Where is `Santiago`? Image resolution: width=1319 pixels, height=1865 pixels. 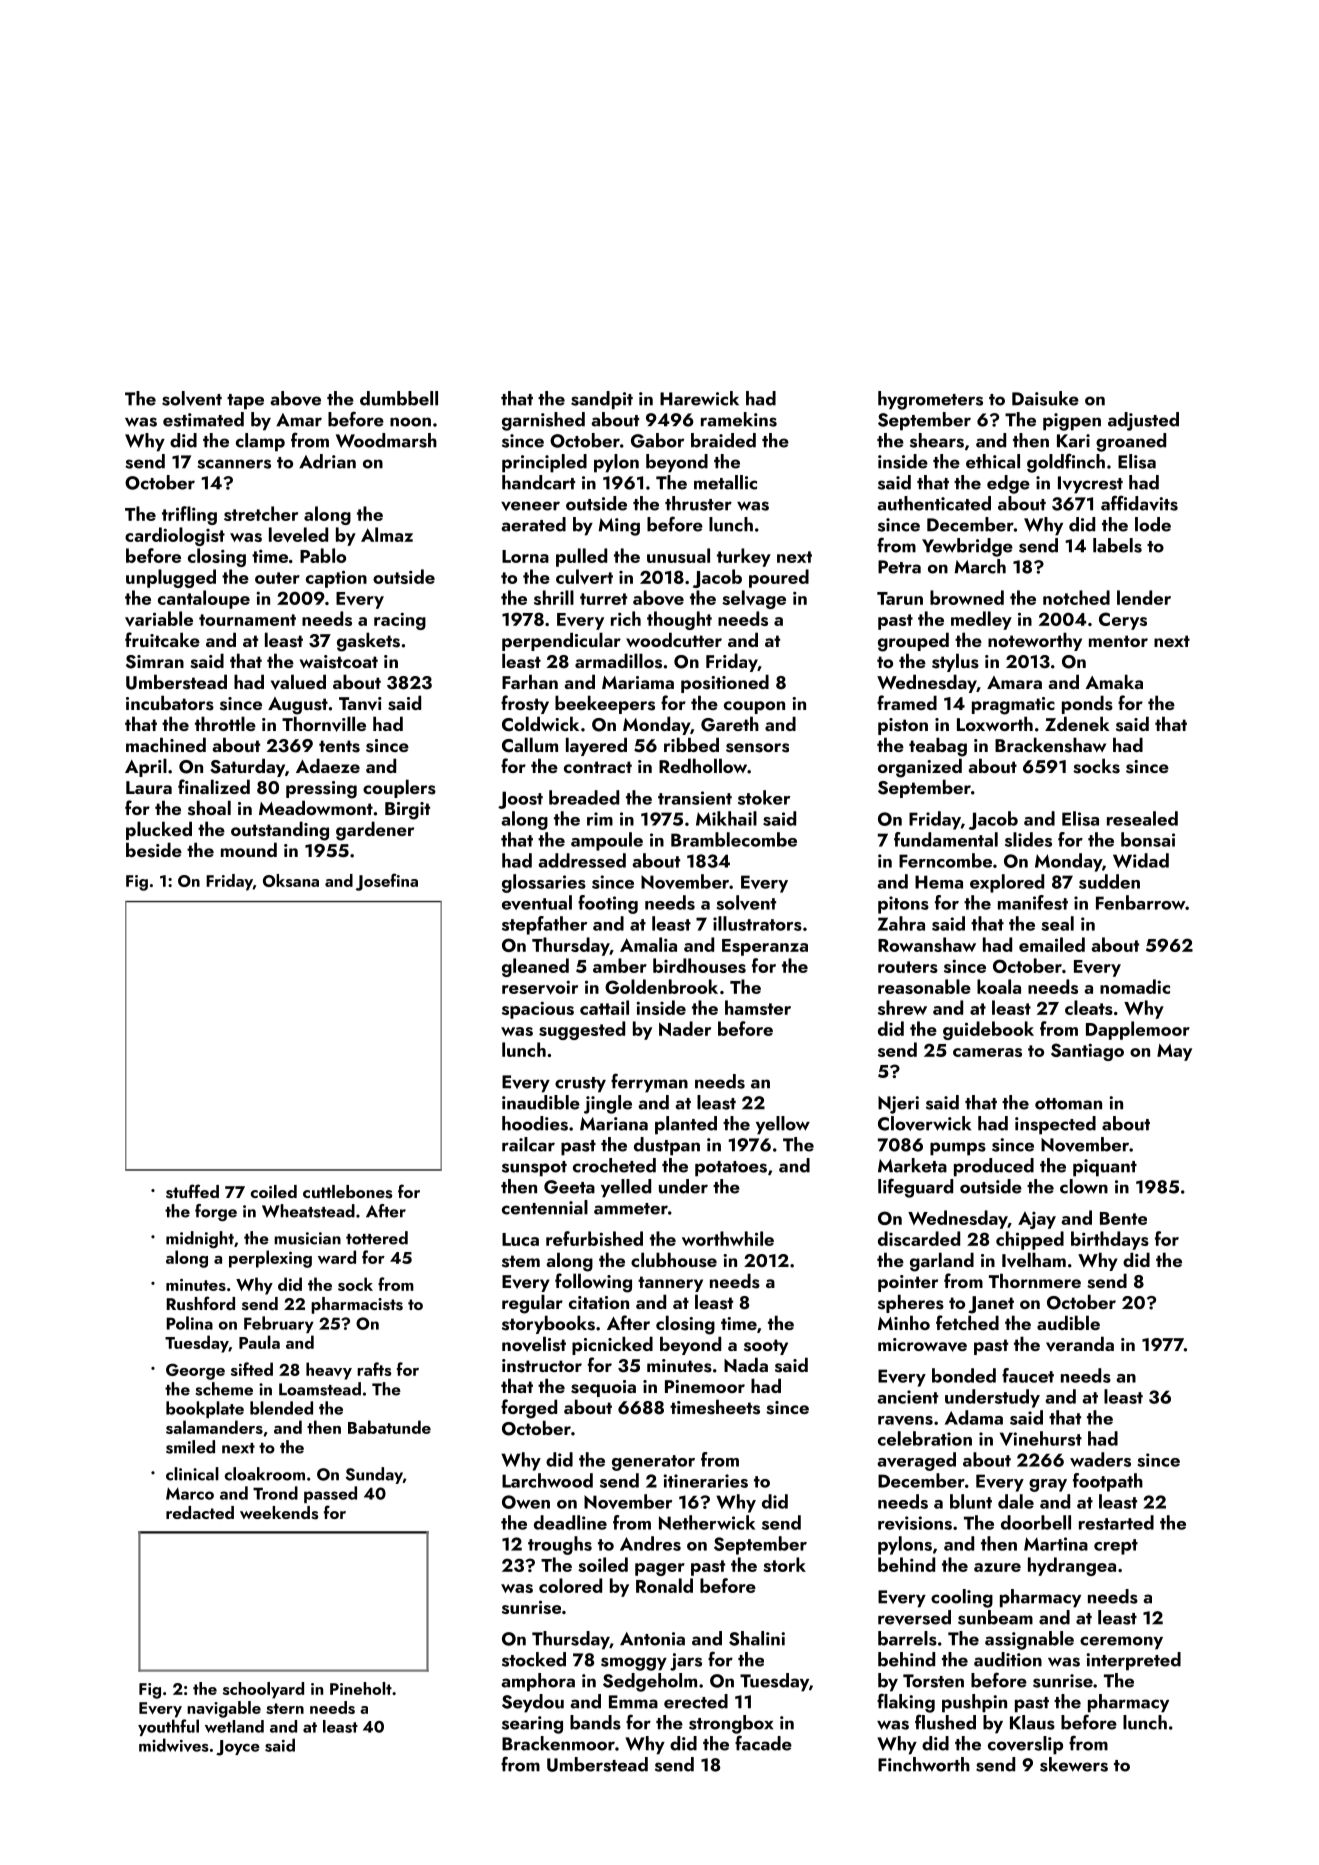
Santiago is located at coordinates (1087, 1052).
